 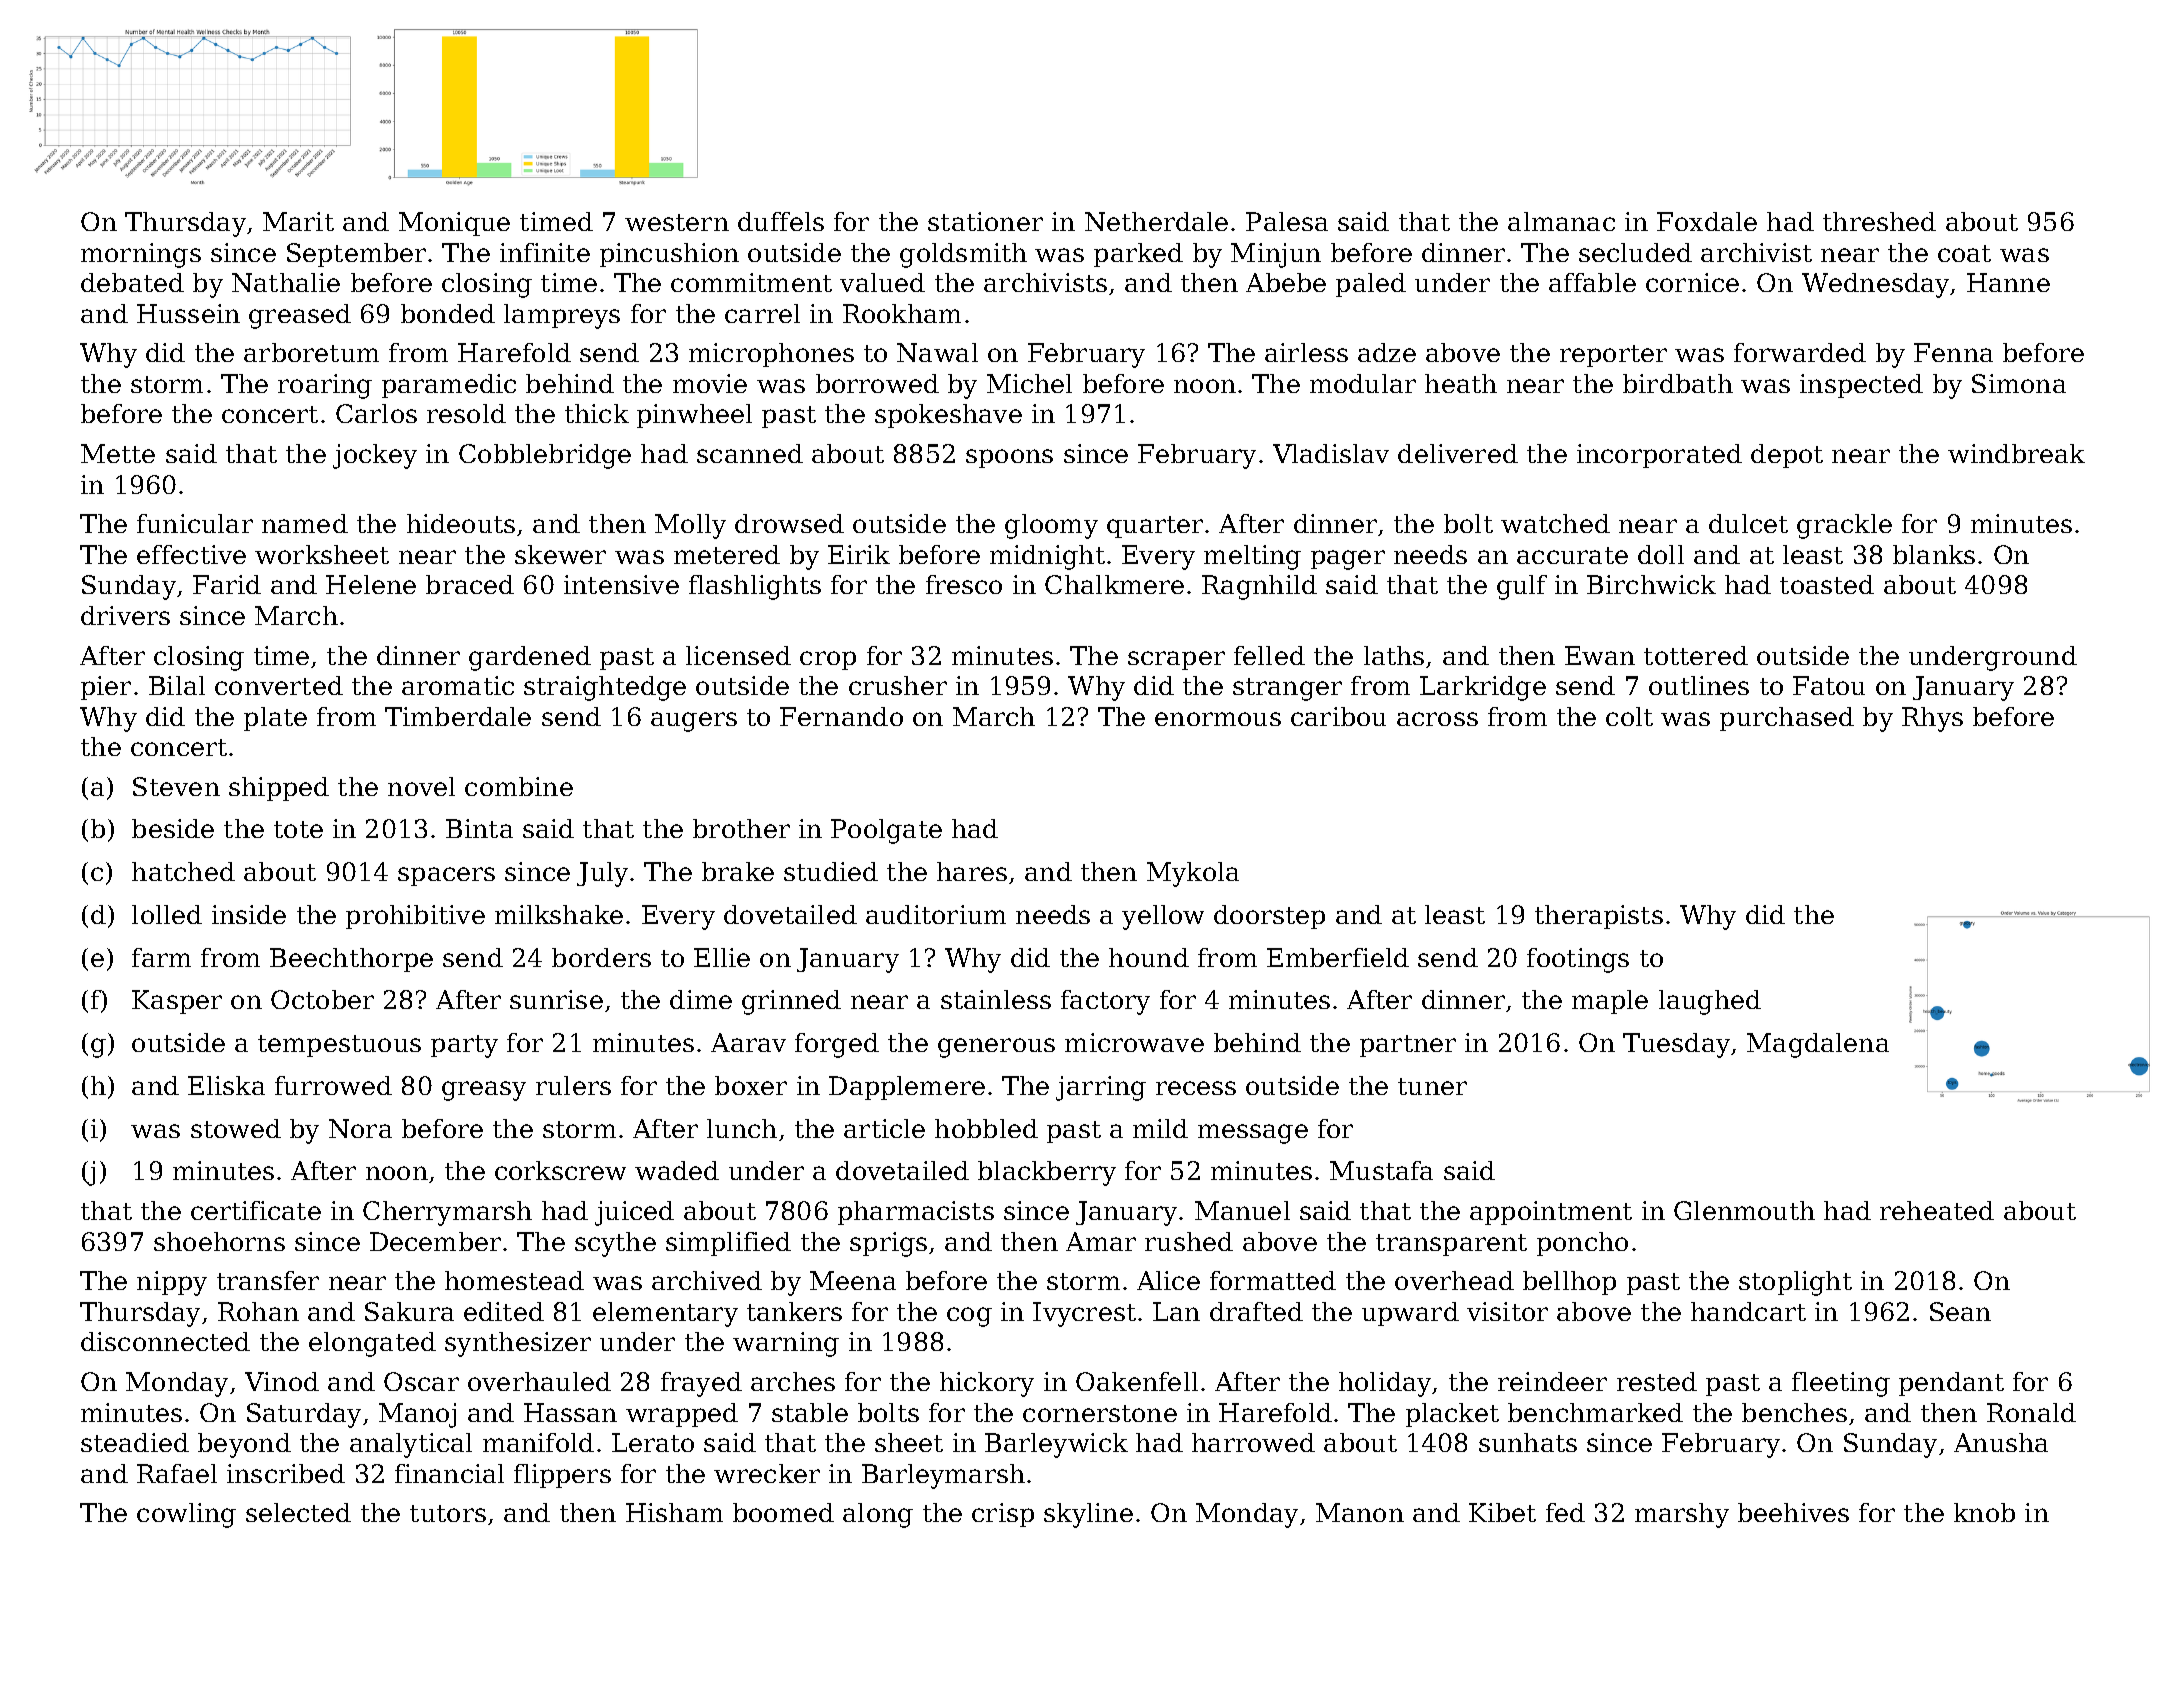 What do you see at coordinates (674, 1512) in the document?
I see `Hisham` at bounding box center [674, 1512].
